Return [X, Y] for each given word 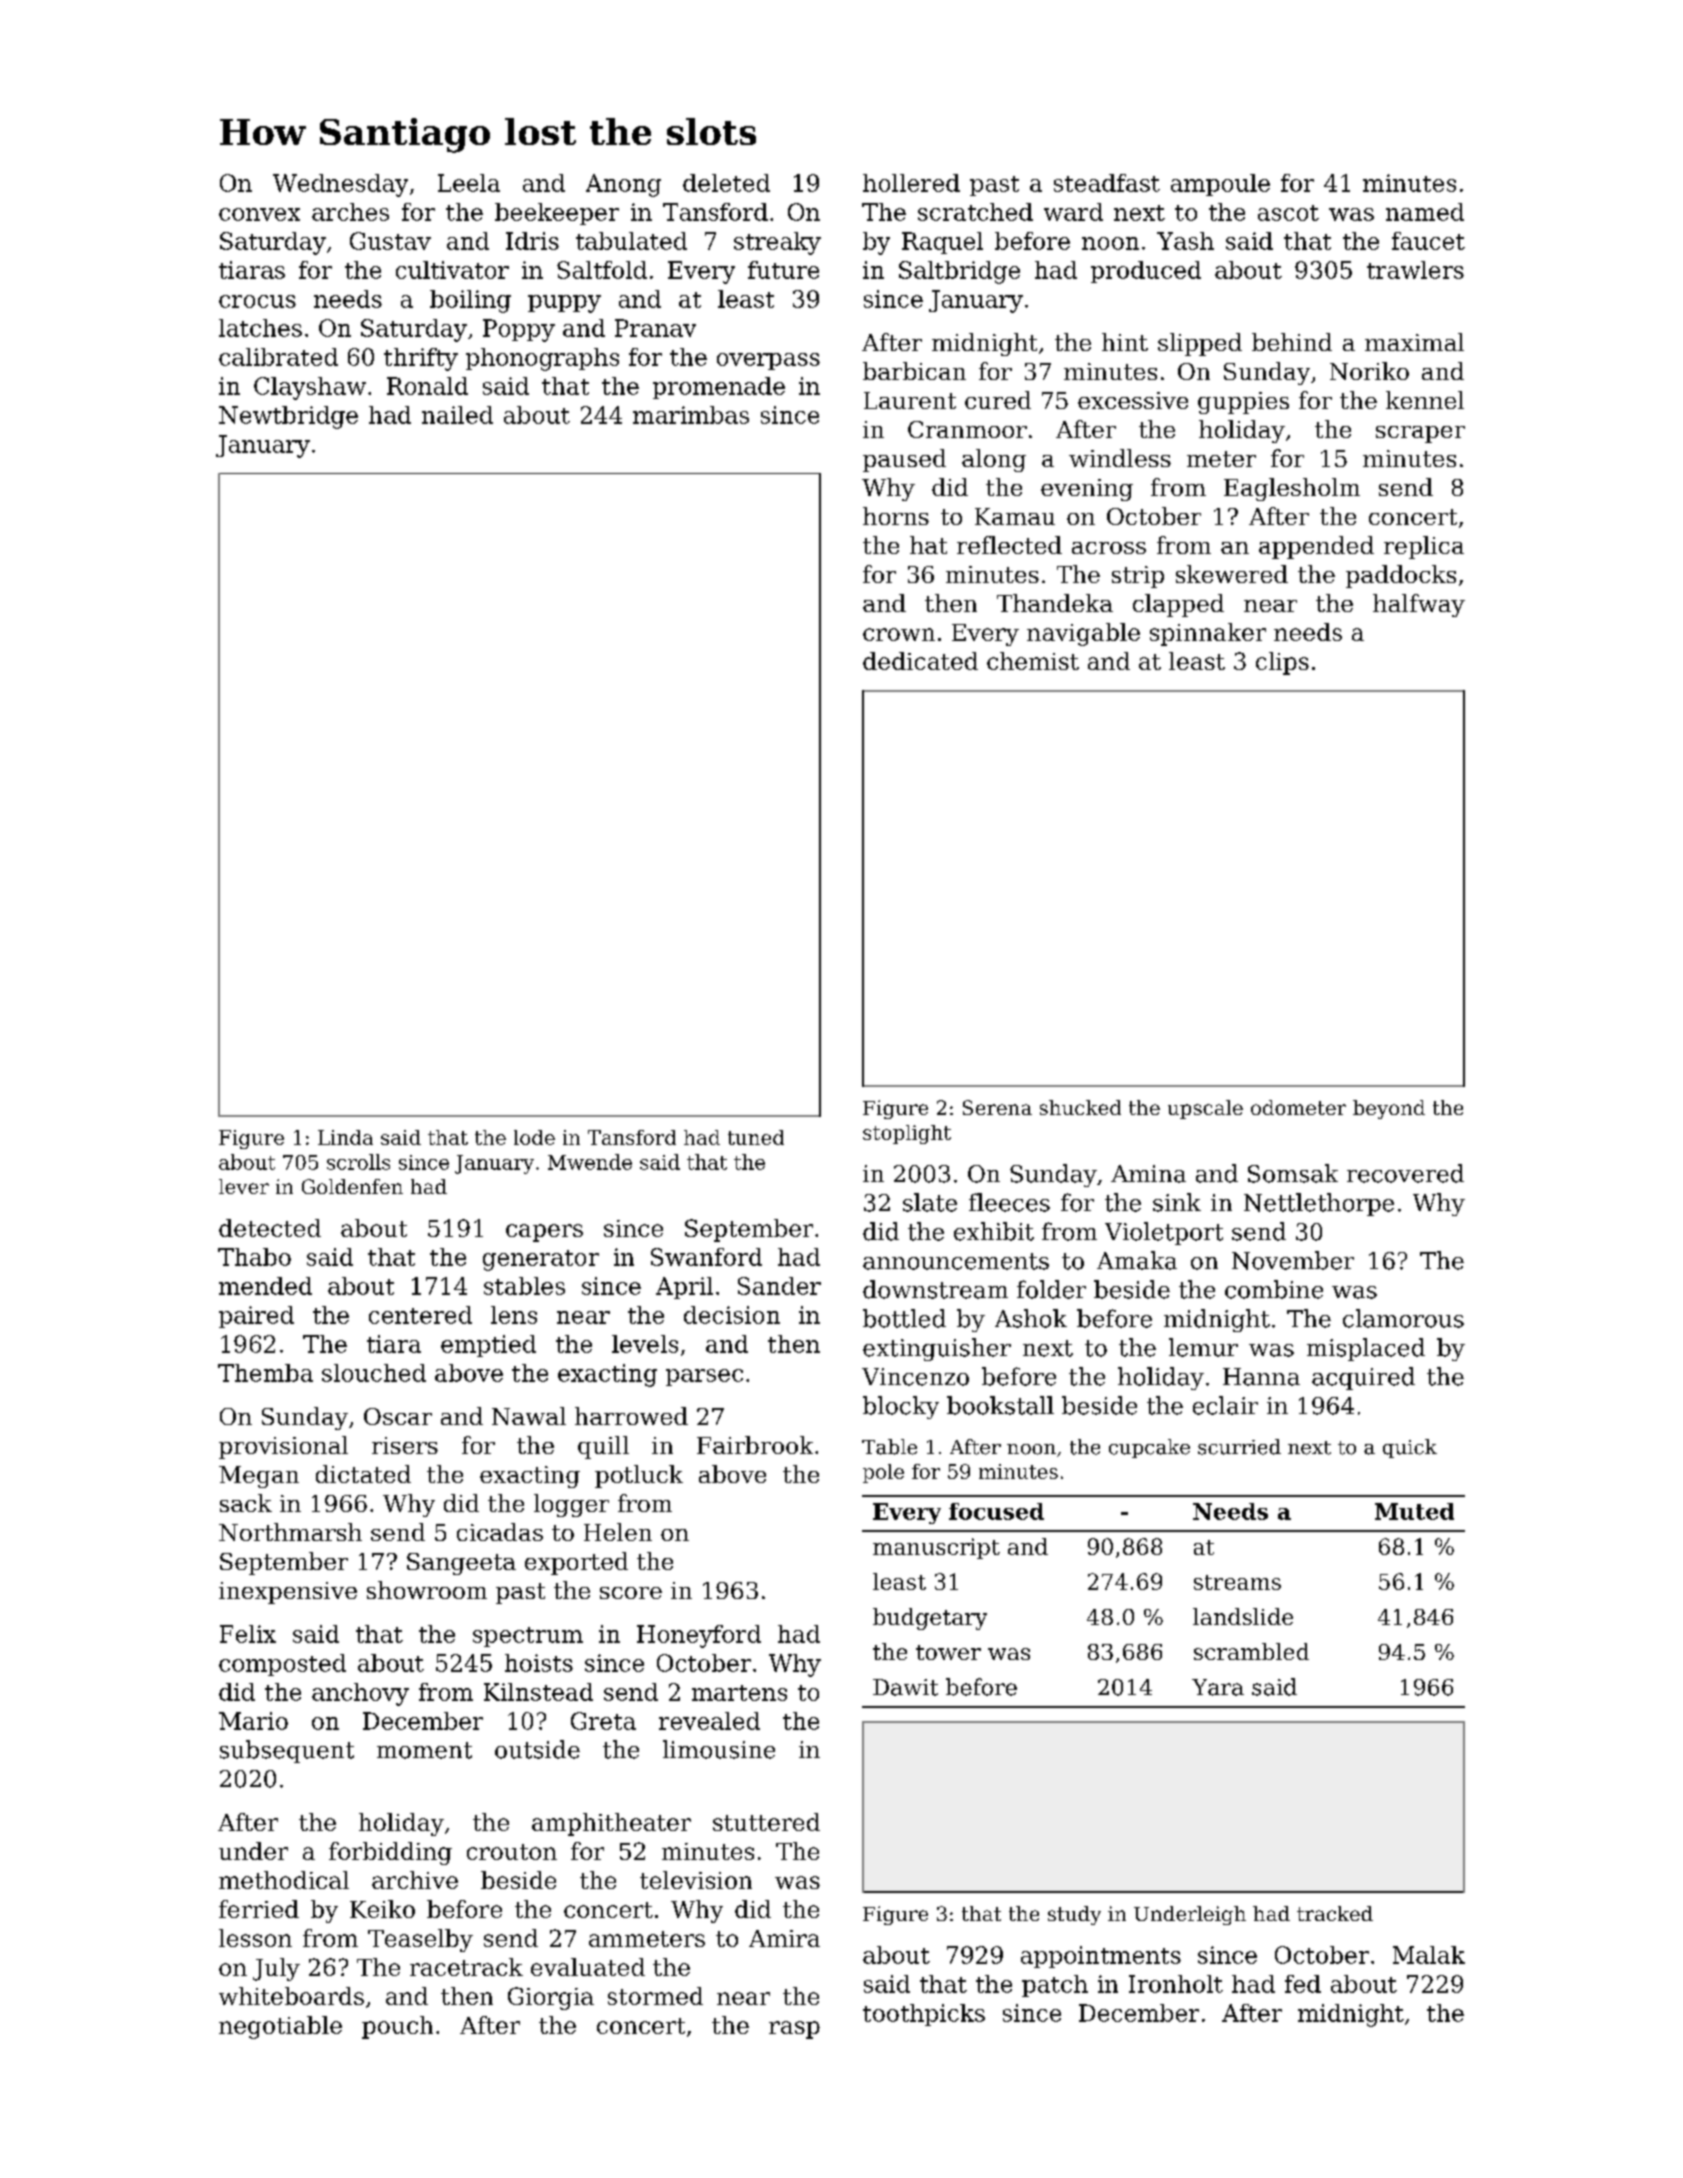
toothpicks [924, 2015]
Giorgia [551, 1998]
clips [1282, 663]
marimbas [691, 415]
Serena [997, 1107]
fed [1303, 1984]
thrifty [421, 359]
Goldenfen [352, 1186]
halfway [1419, 605]
